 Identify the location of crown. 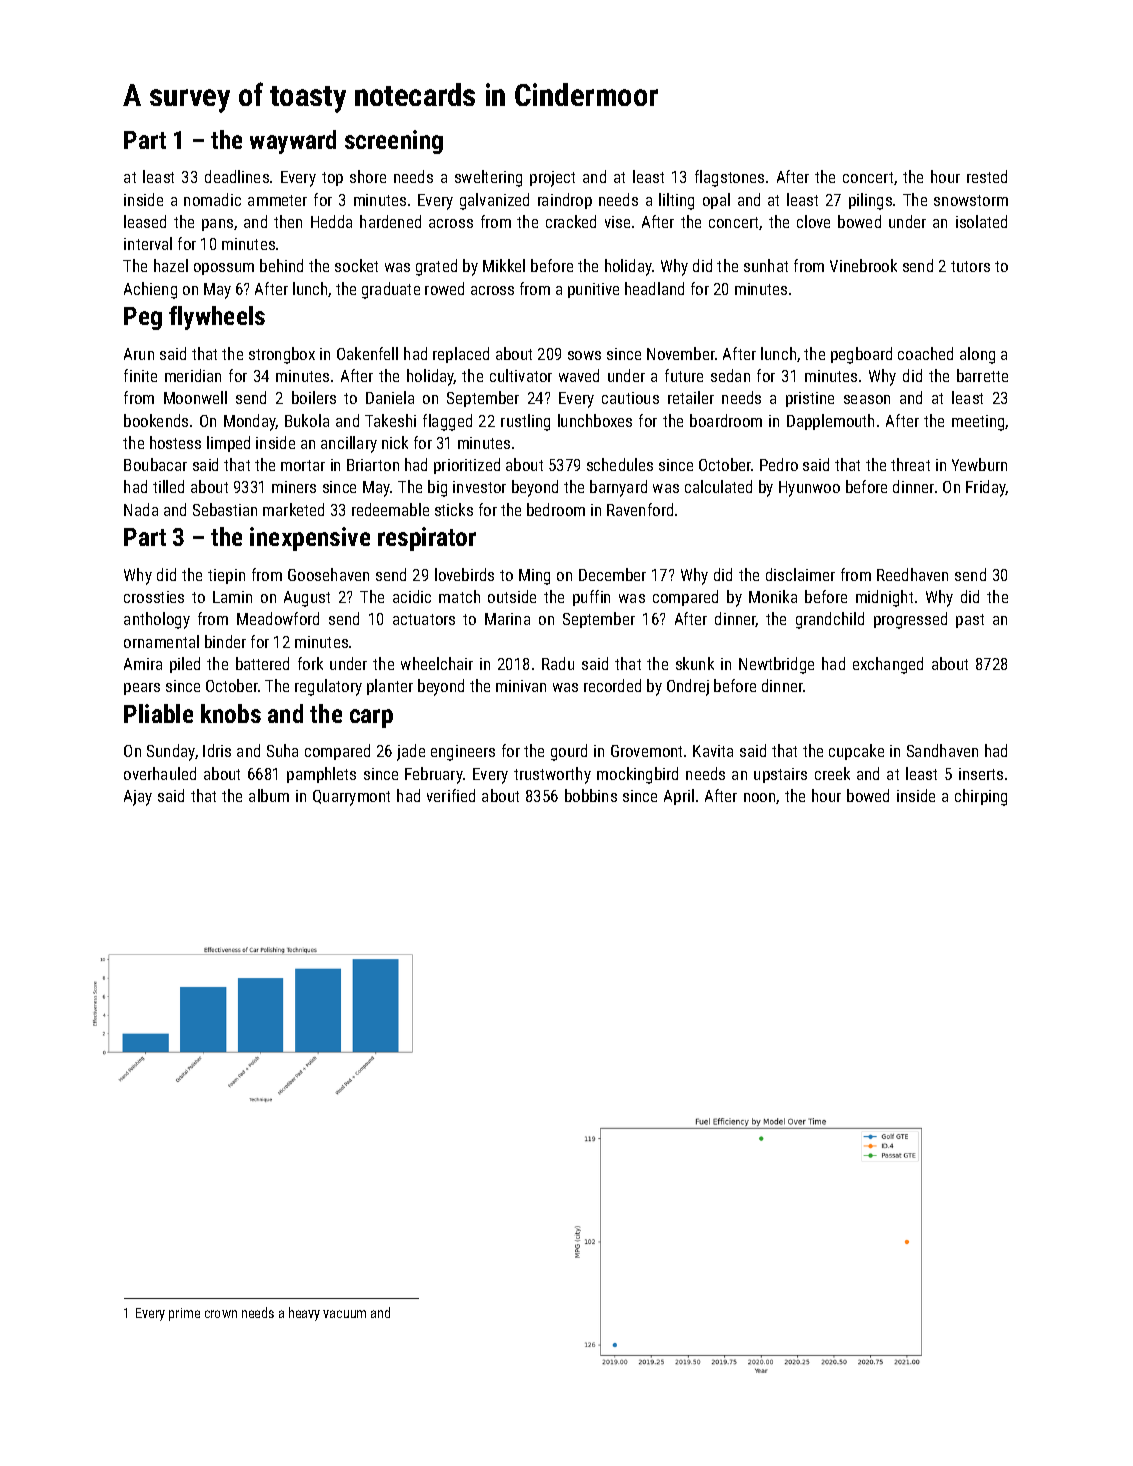
(221, 1314).
